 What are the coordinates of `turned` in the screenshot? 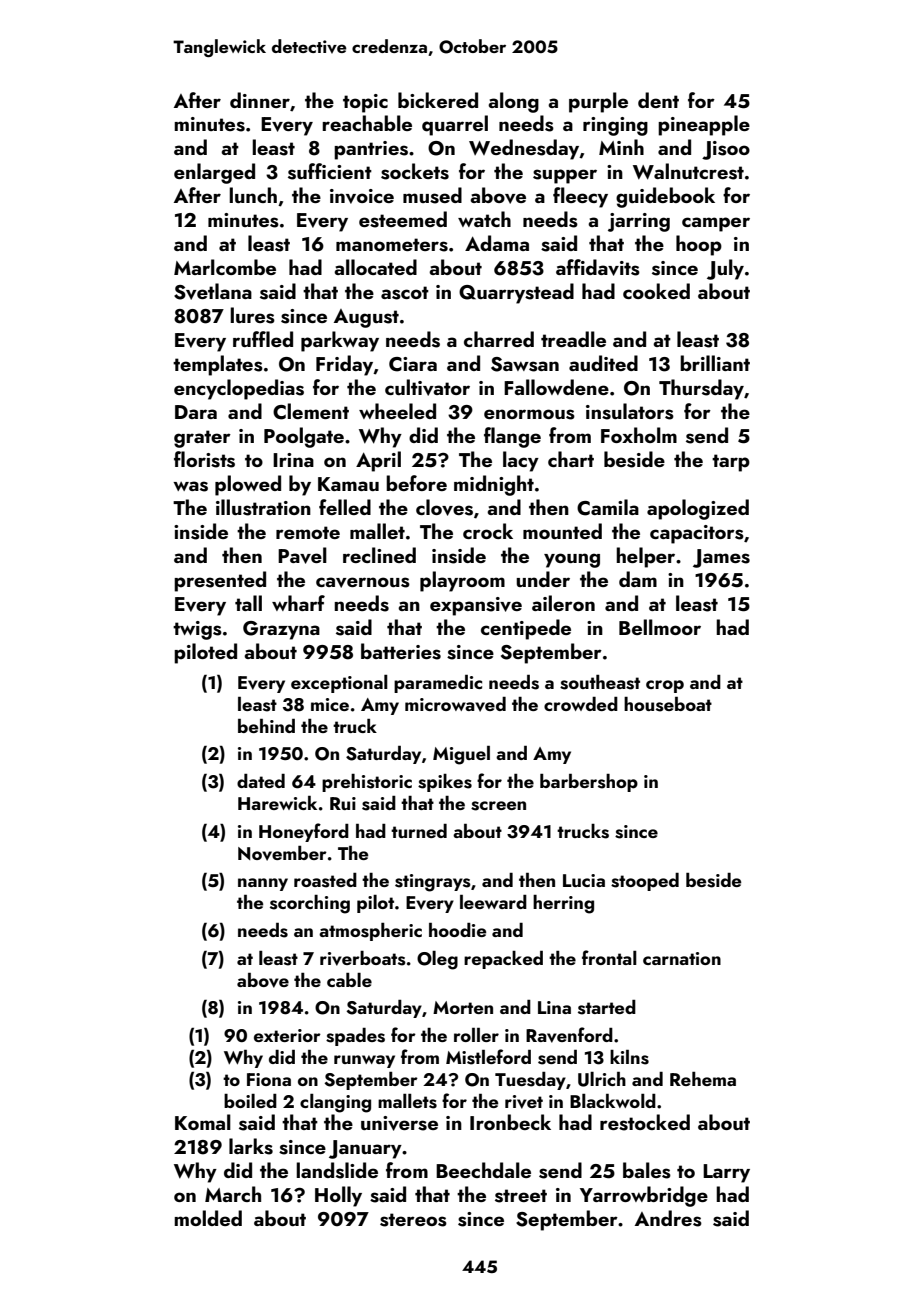 It's located at (419, 831).
